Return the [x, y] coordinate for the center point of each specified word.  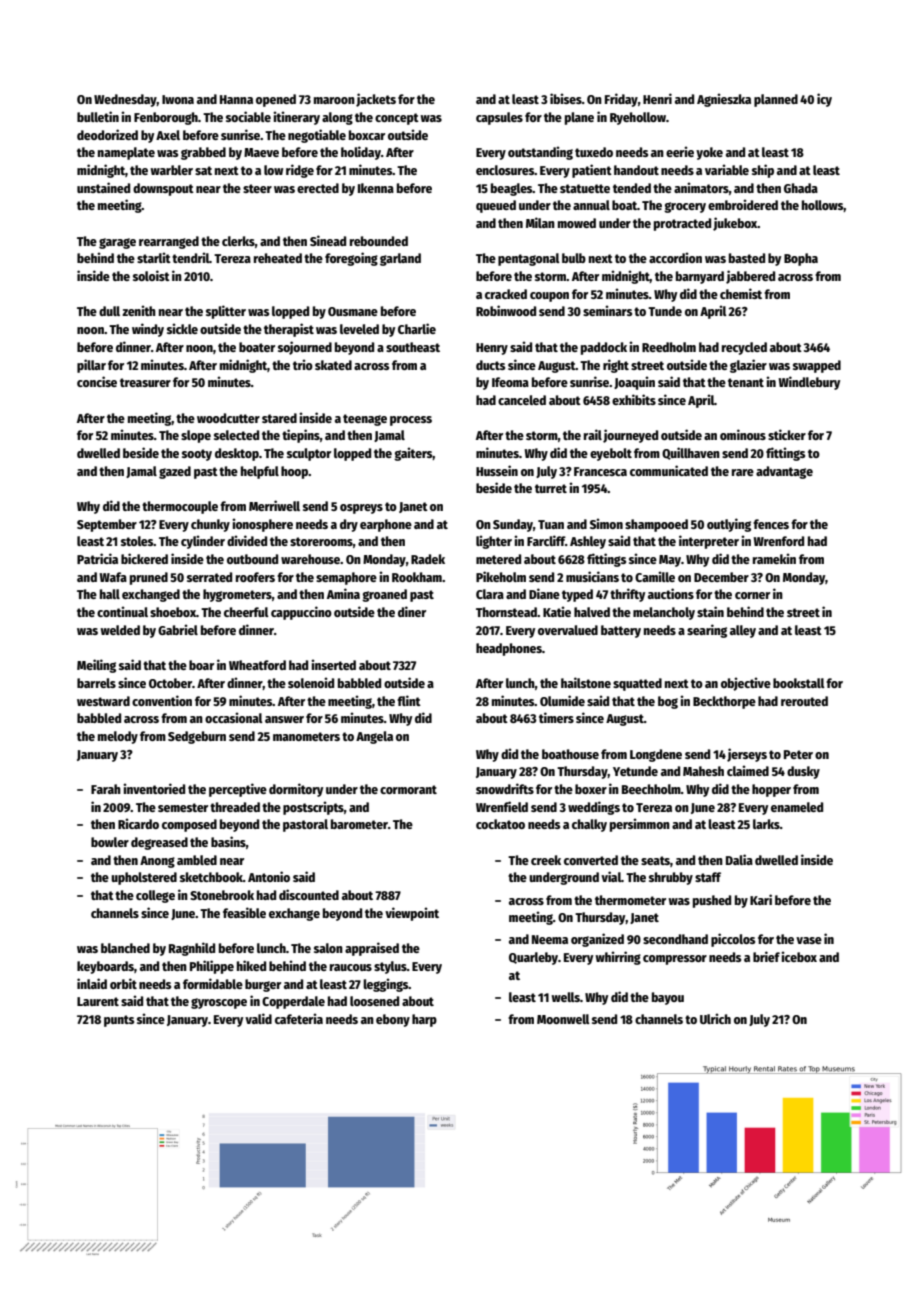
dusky [803, 772]
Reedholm [669, 347]
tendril [190, 257]
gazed [175, 472]
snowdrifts [505, 788]
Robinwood [506, 310]
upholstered [144, 878]
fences [771, 524]
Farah [106, 789]
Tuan [551, 524]
